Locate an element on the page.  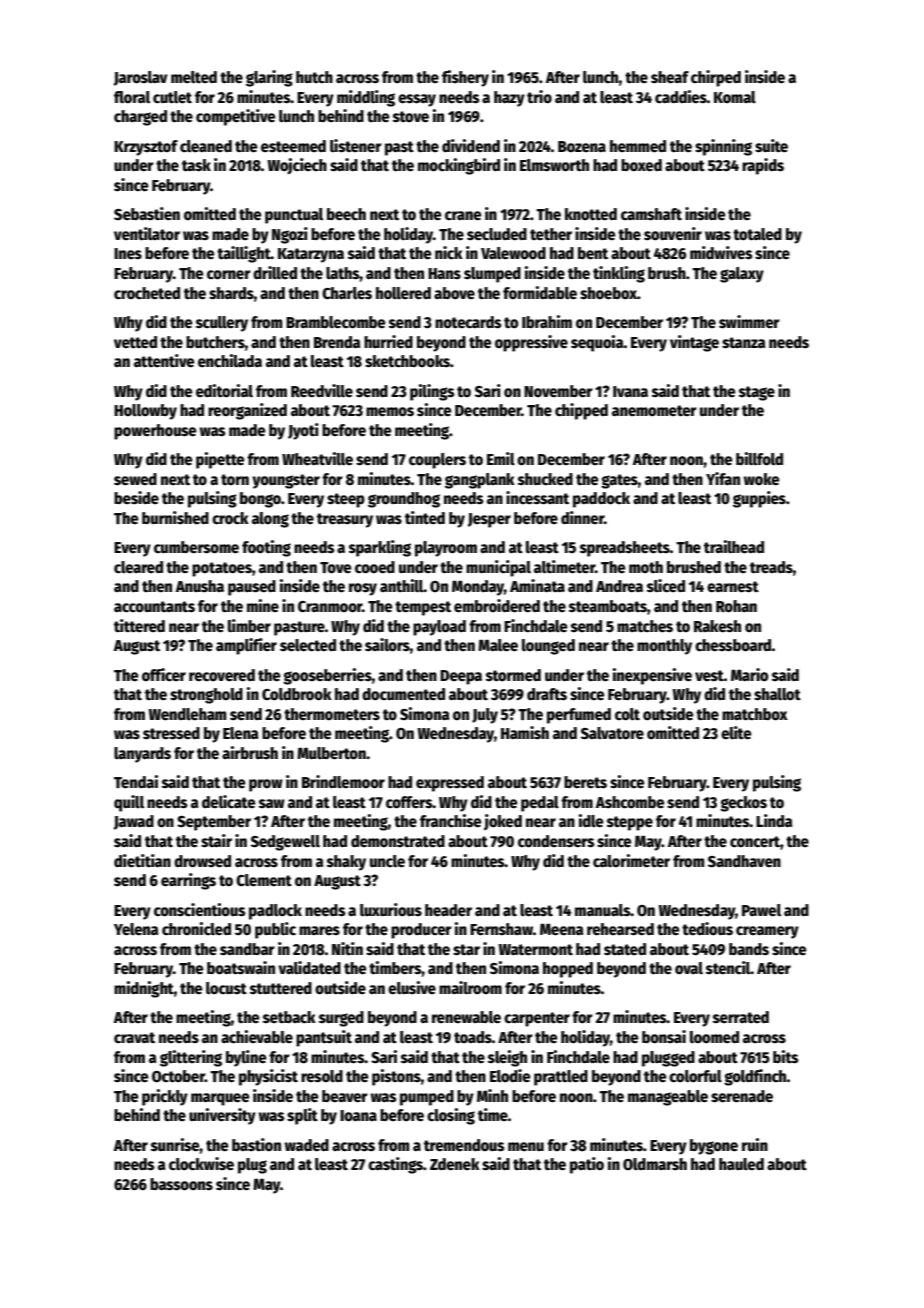
glaring is located at coordinates (269, 78).
